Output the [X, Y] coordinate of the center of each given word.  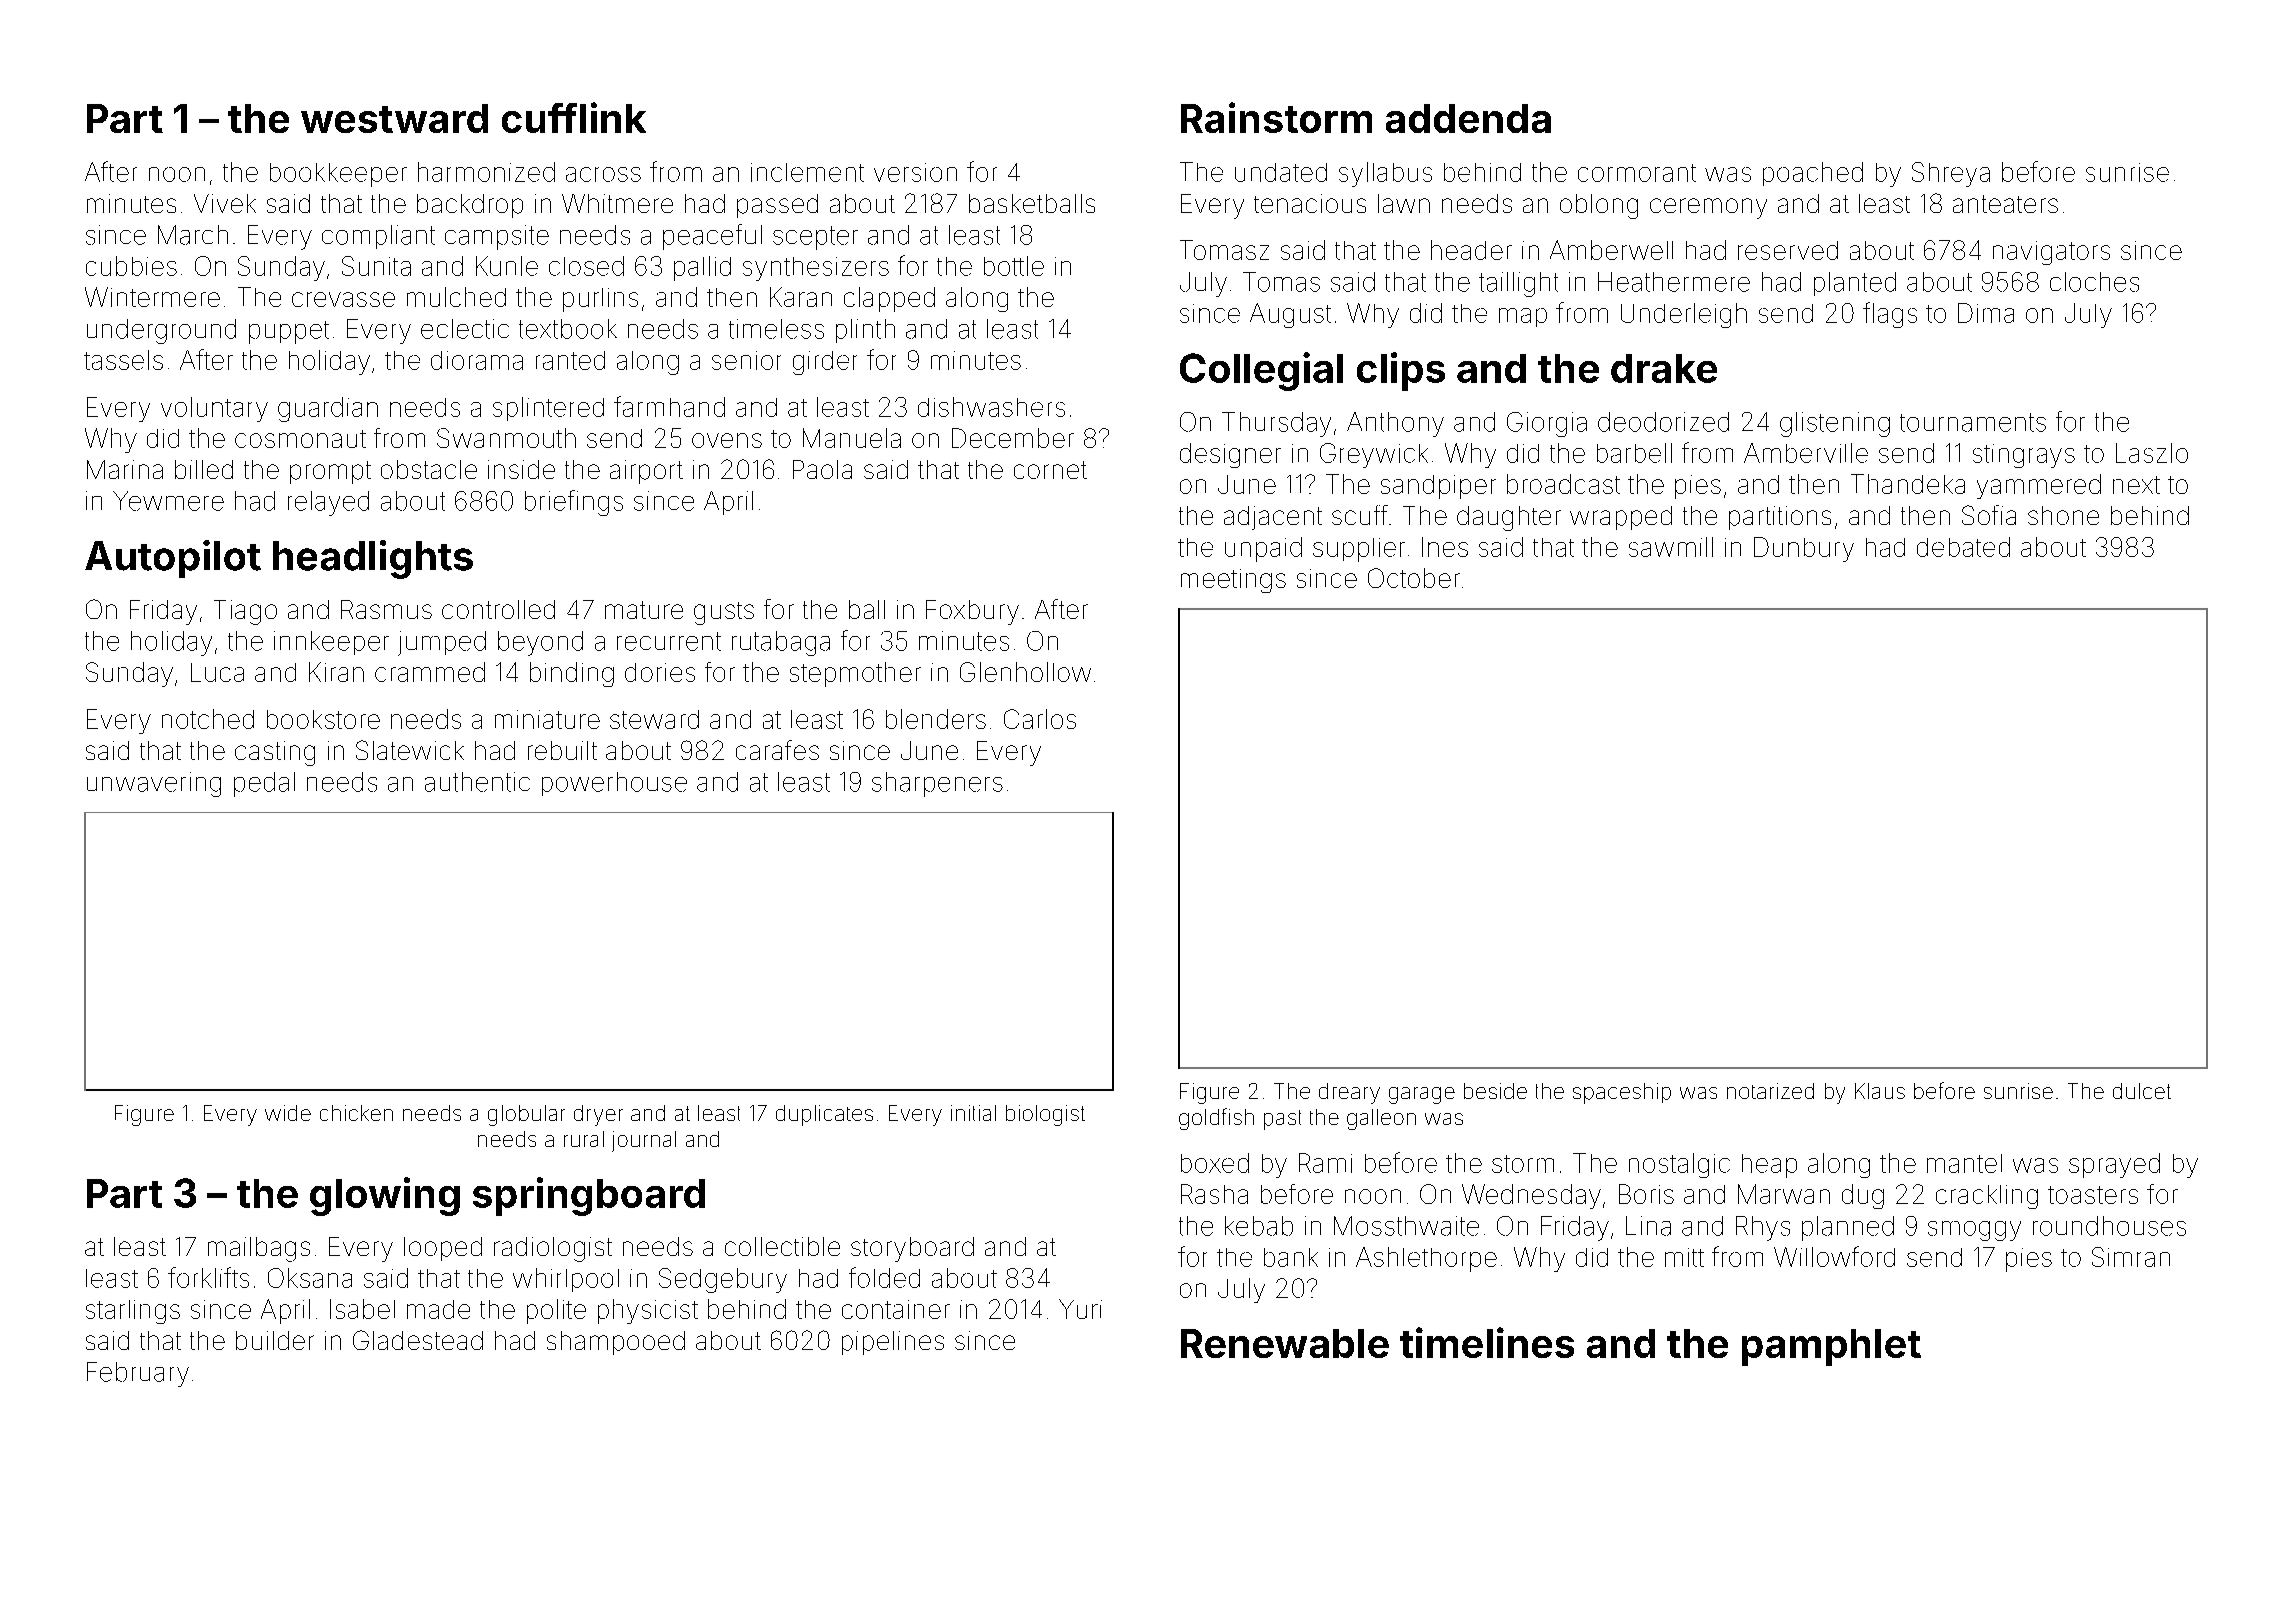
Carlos [1040, 719]
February [138, 1374]
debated [1963, 547]
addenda [1468, 118]
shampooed [616, 1343]
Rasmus [386, 609]
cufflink [574, 117]
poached [1813, 174]
